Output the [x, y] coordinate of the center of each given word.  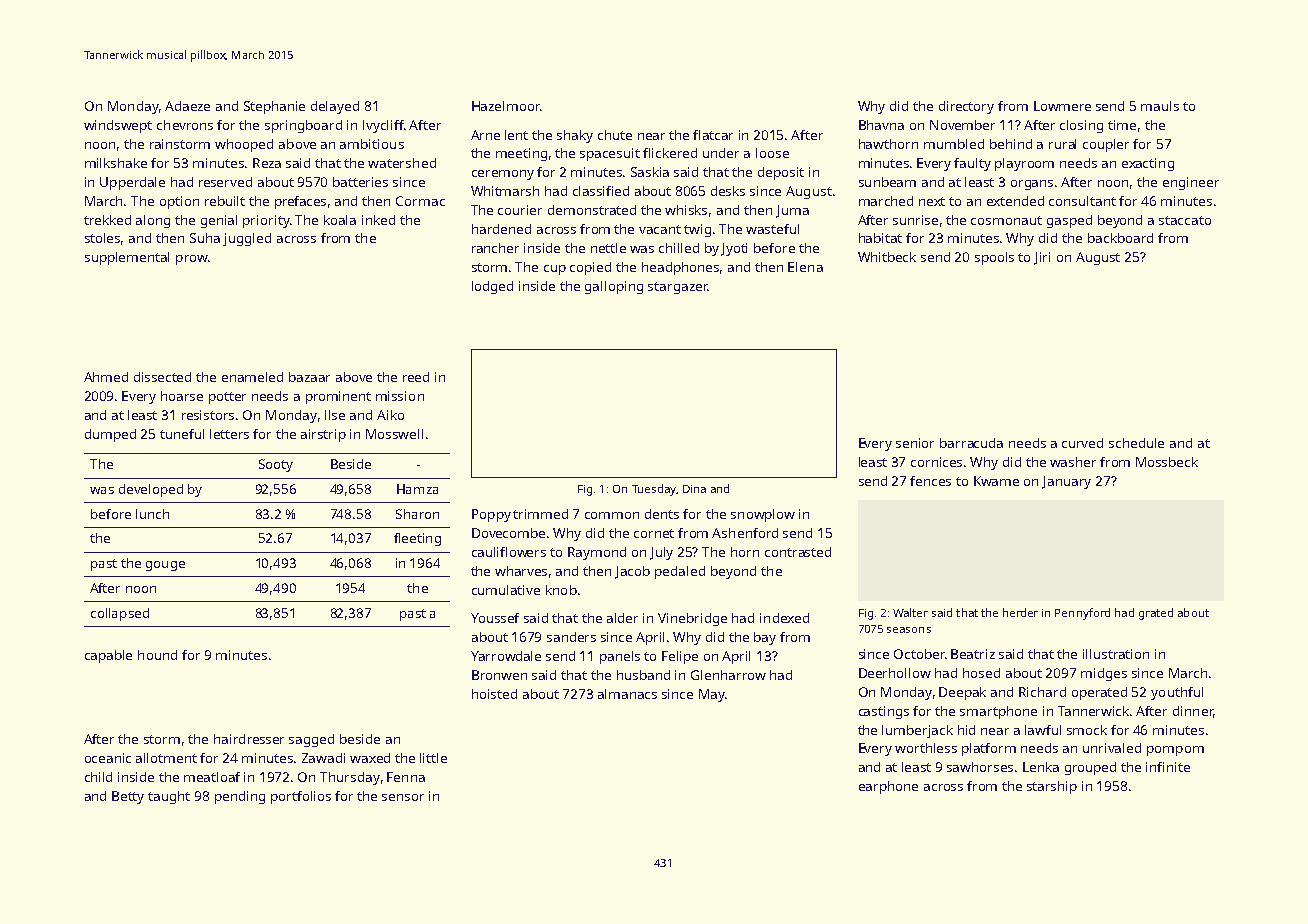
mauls [1160, 106]
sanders [571, 637]
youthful [1177, 693]
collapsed [120, 614]
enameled [252, 377]
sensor [403, 797]
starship [1052, 787]
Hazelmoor [506, 106]
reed [416, 377]
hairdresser [249, 739]
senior [915, 443]
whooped [244, 145]
